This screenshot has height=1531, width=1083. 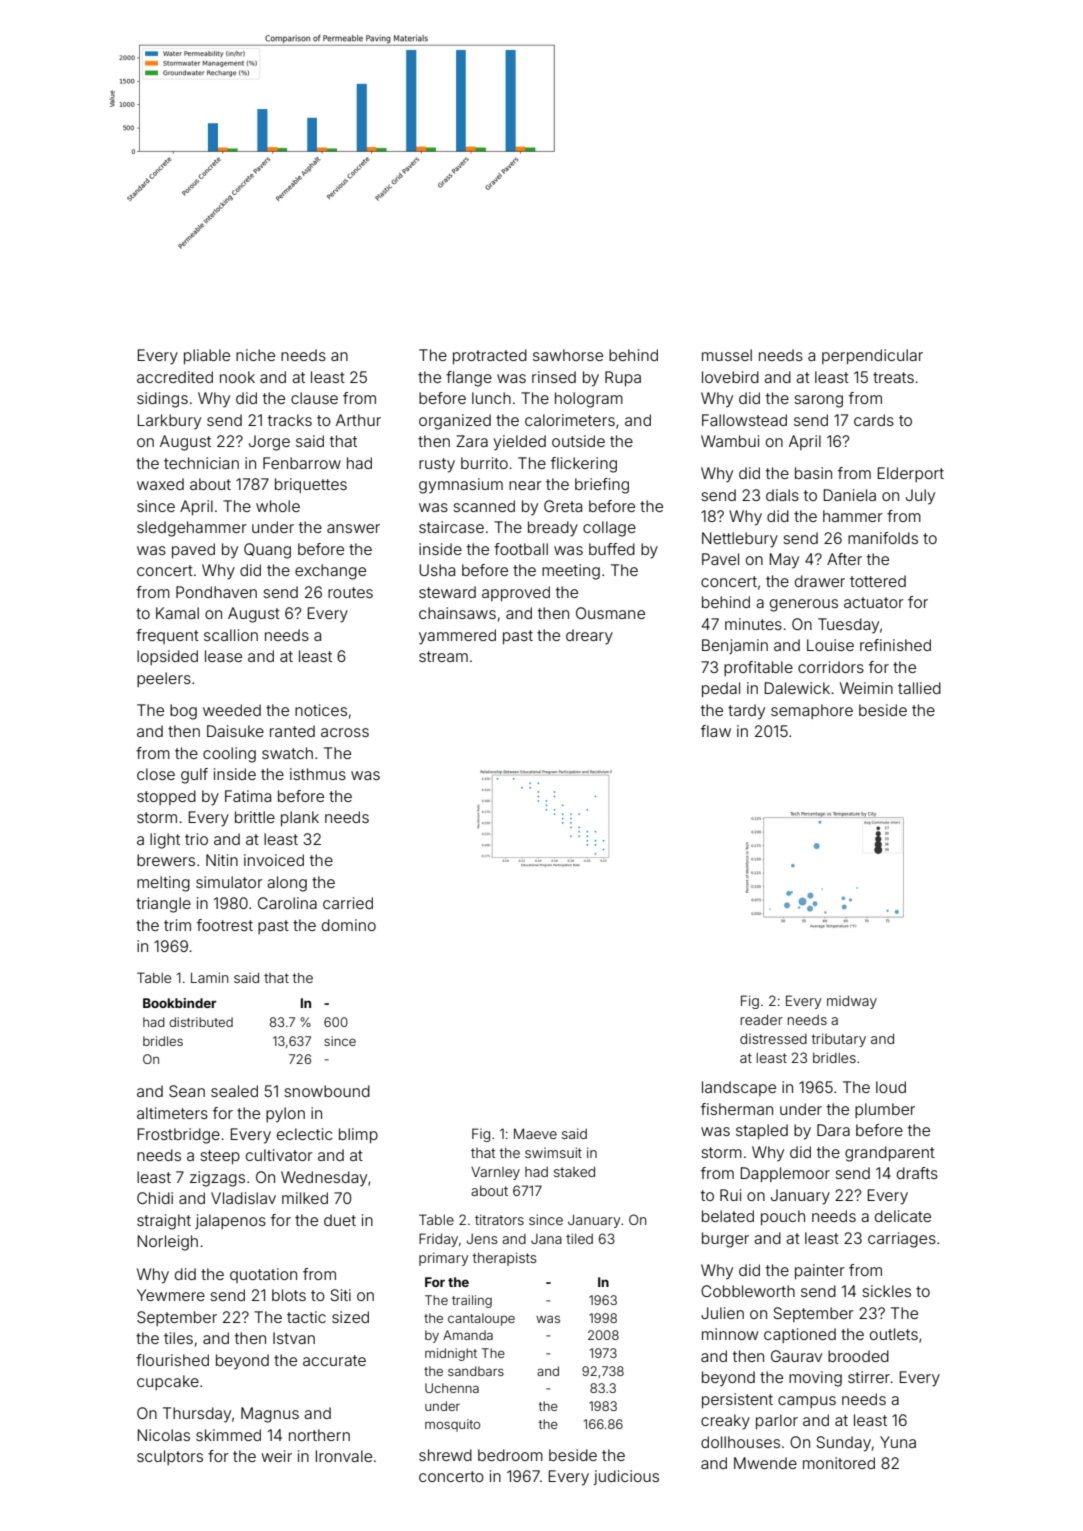 I want to click on monitored, so click(x=839, y=1463).
